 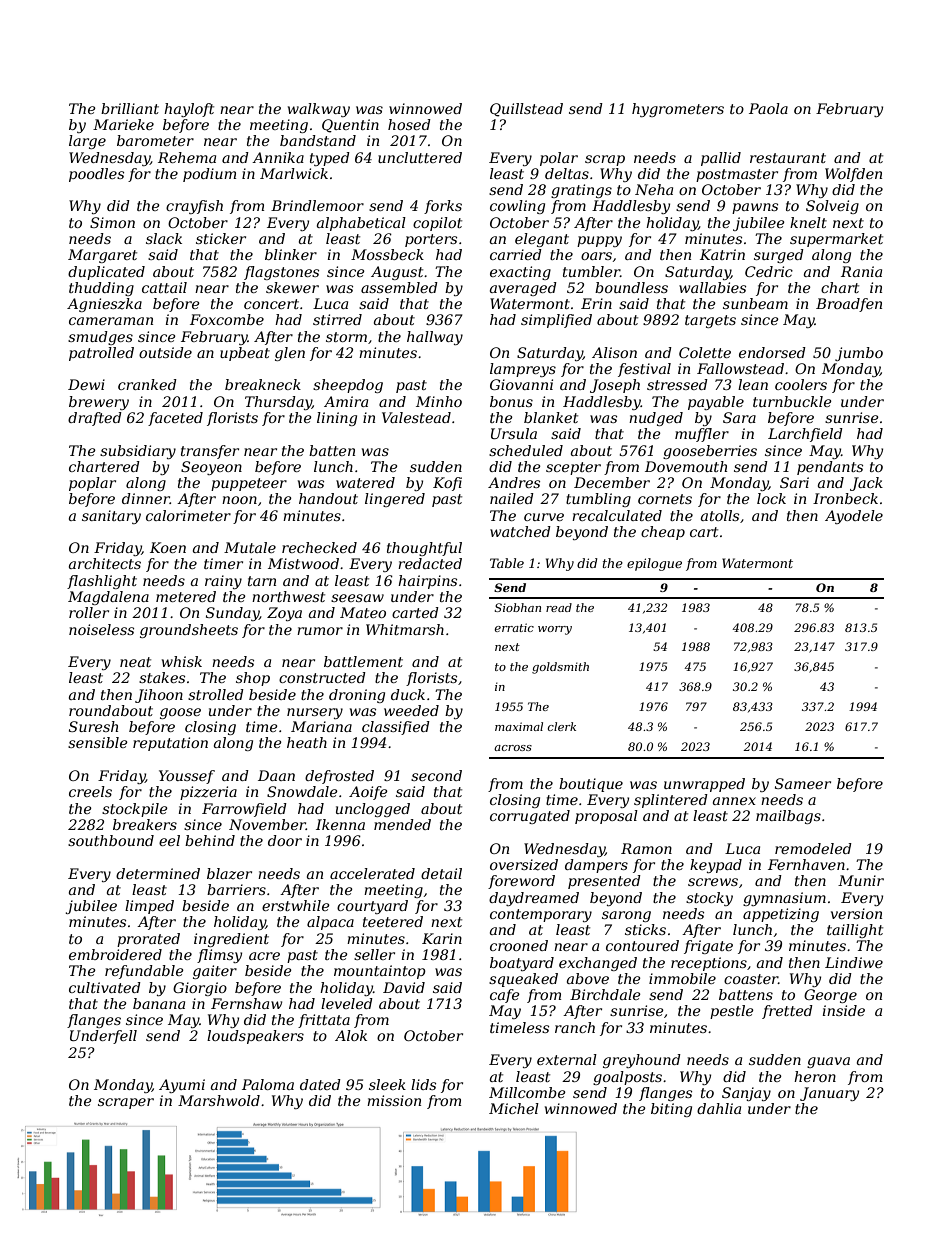 I want to click on transfer, so click(x=210, y=452).
